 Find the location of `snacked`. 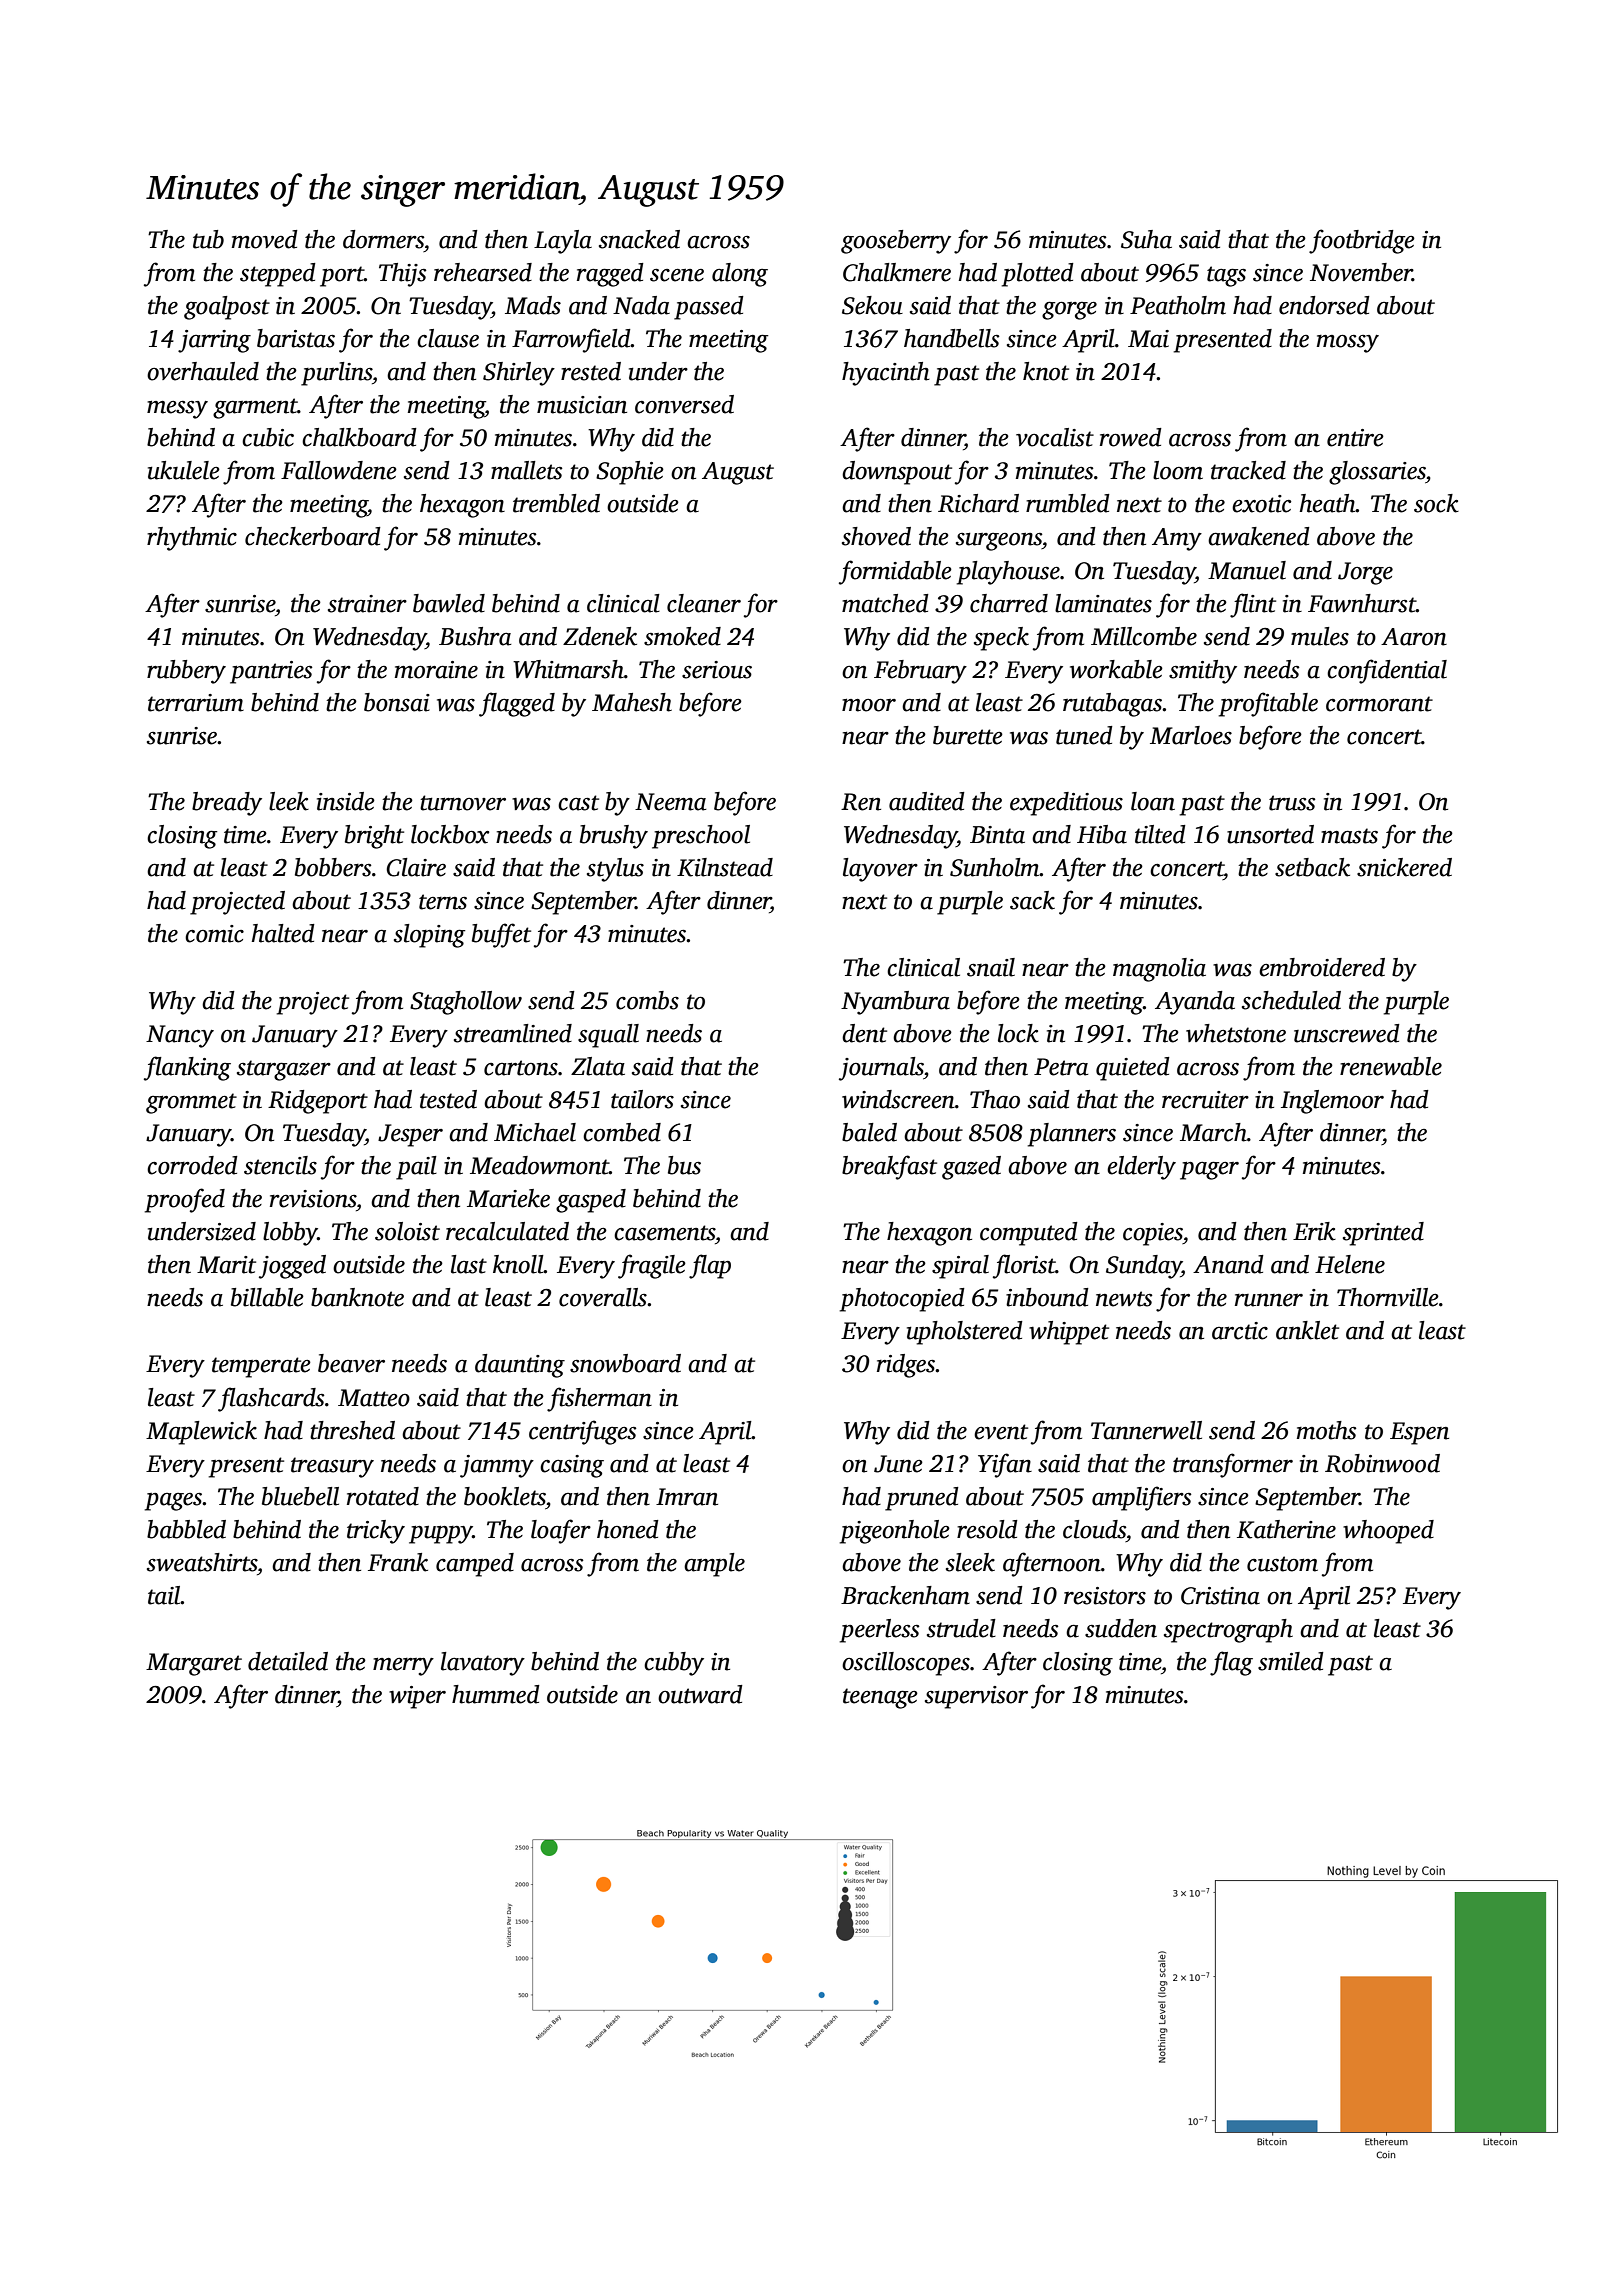

snacked is located at coordinates (639, 239).
